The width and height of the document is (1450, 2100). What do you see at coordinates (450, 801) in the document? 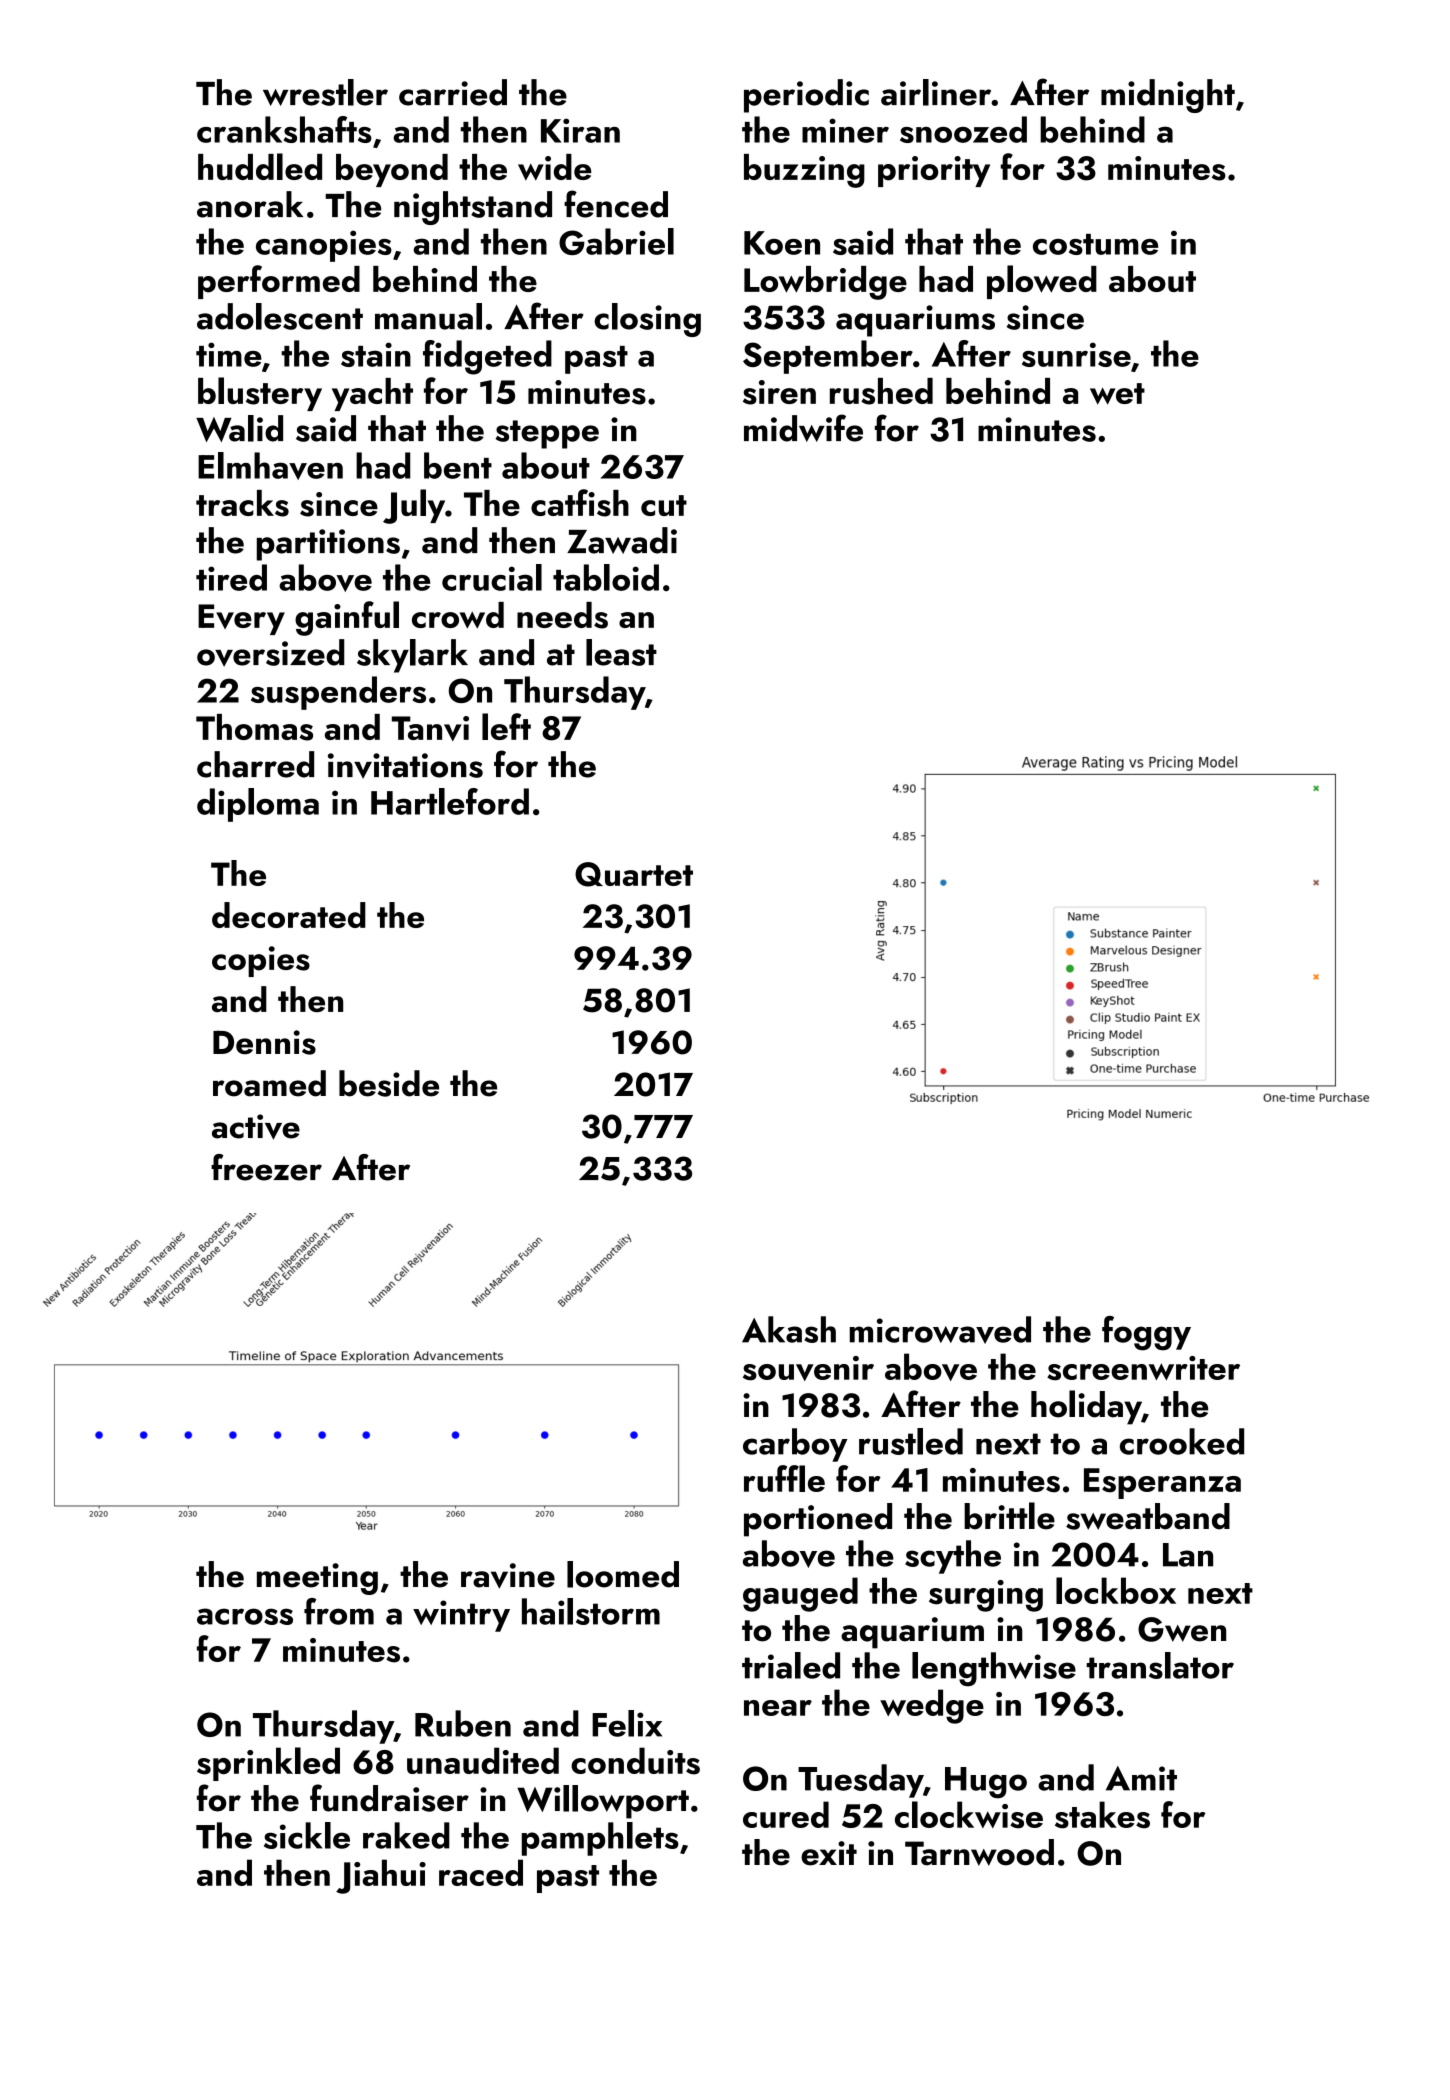
I see `Hartleford` at bounding box center [450, 801].
